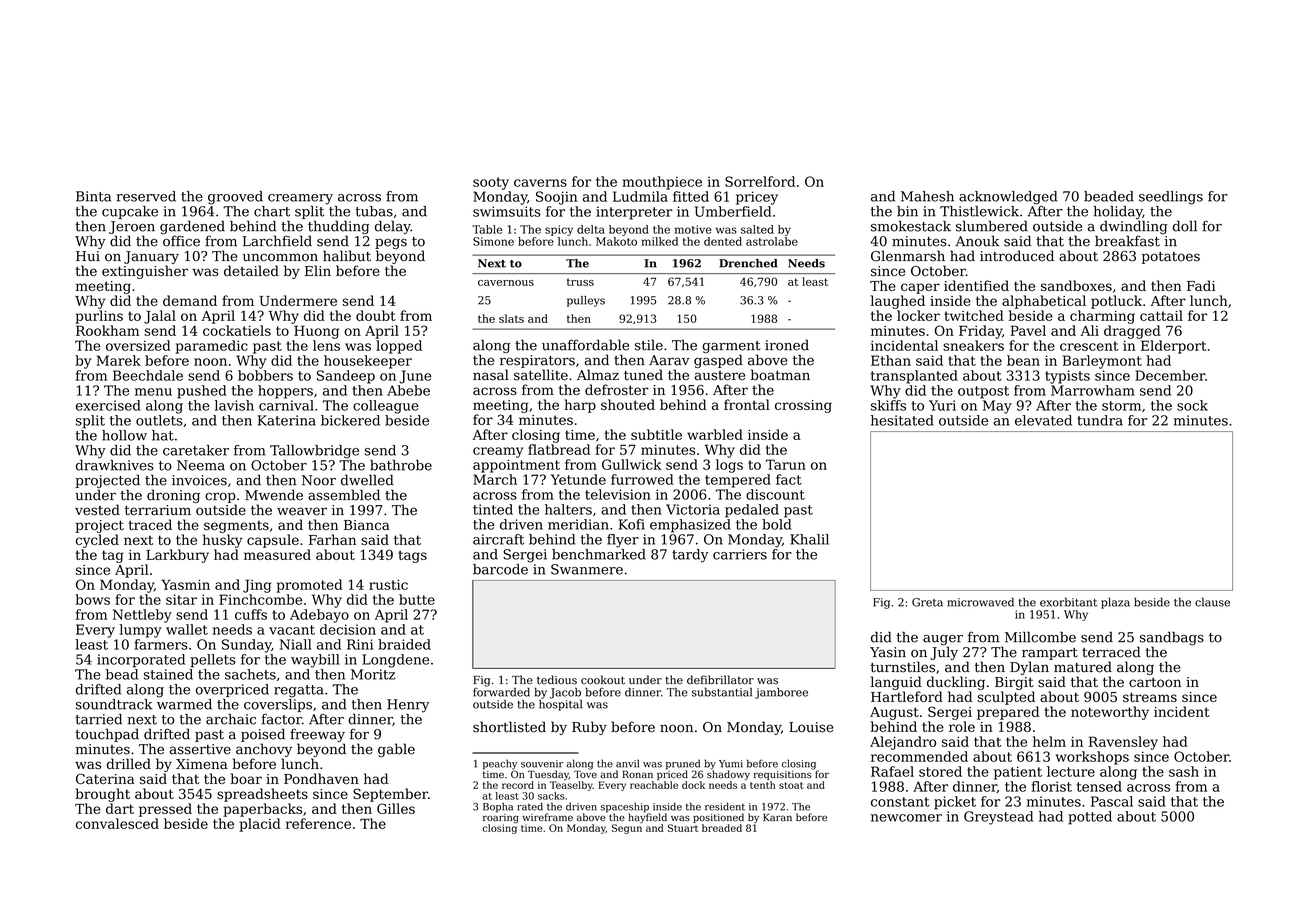  Describe the element at coordinates (107, 330) in the screenshot. I see `Rookham` at that location.
